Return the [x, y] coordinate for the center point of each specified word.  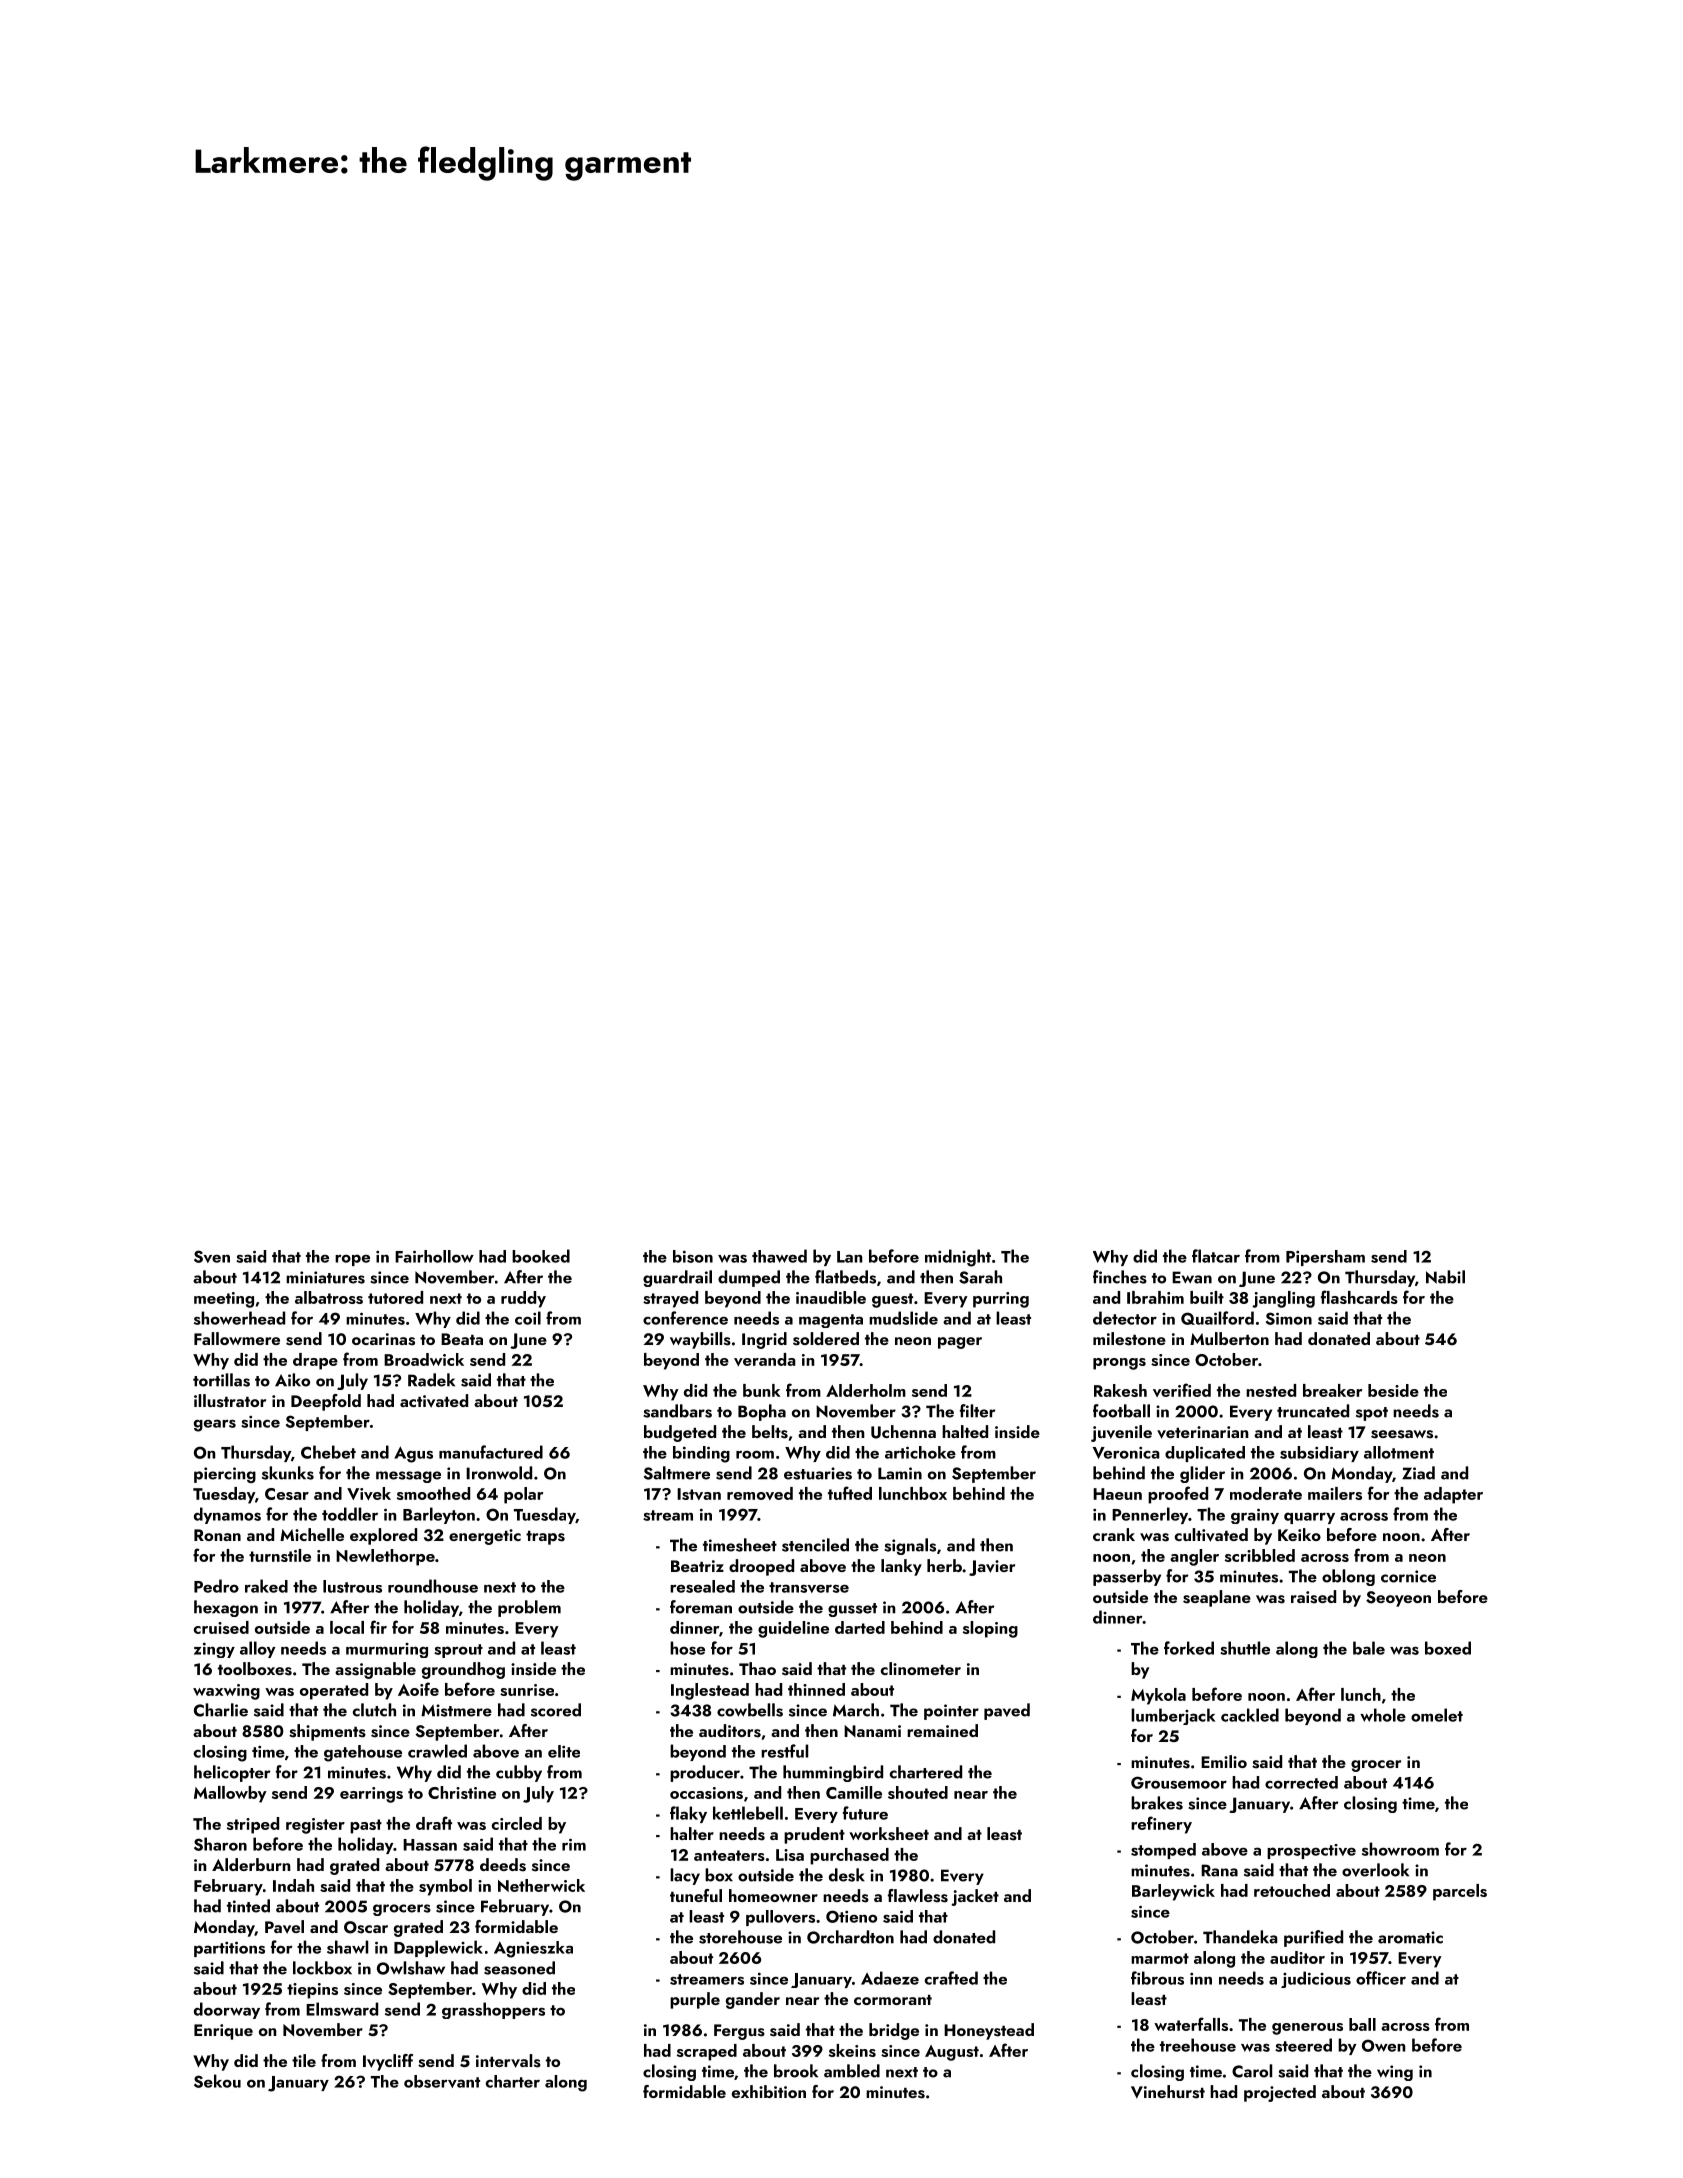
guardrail [677, 1278]
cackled [1250, 1715]
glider [1202, 1474]
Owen [1384, 2045]
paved [1007, 1711]
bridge [894, 2031]
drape [315, 1361]
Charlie [221, 1710]
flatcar [1216, 1256]
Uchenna [903, 1432]
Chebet [328, 1452]
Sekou [217, 2081]
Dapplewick [438, 1948]
